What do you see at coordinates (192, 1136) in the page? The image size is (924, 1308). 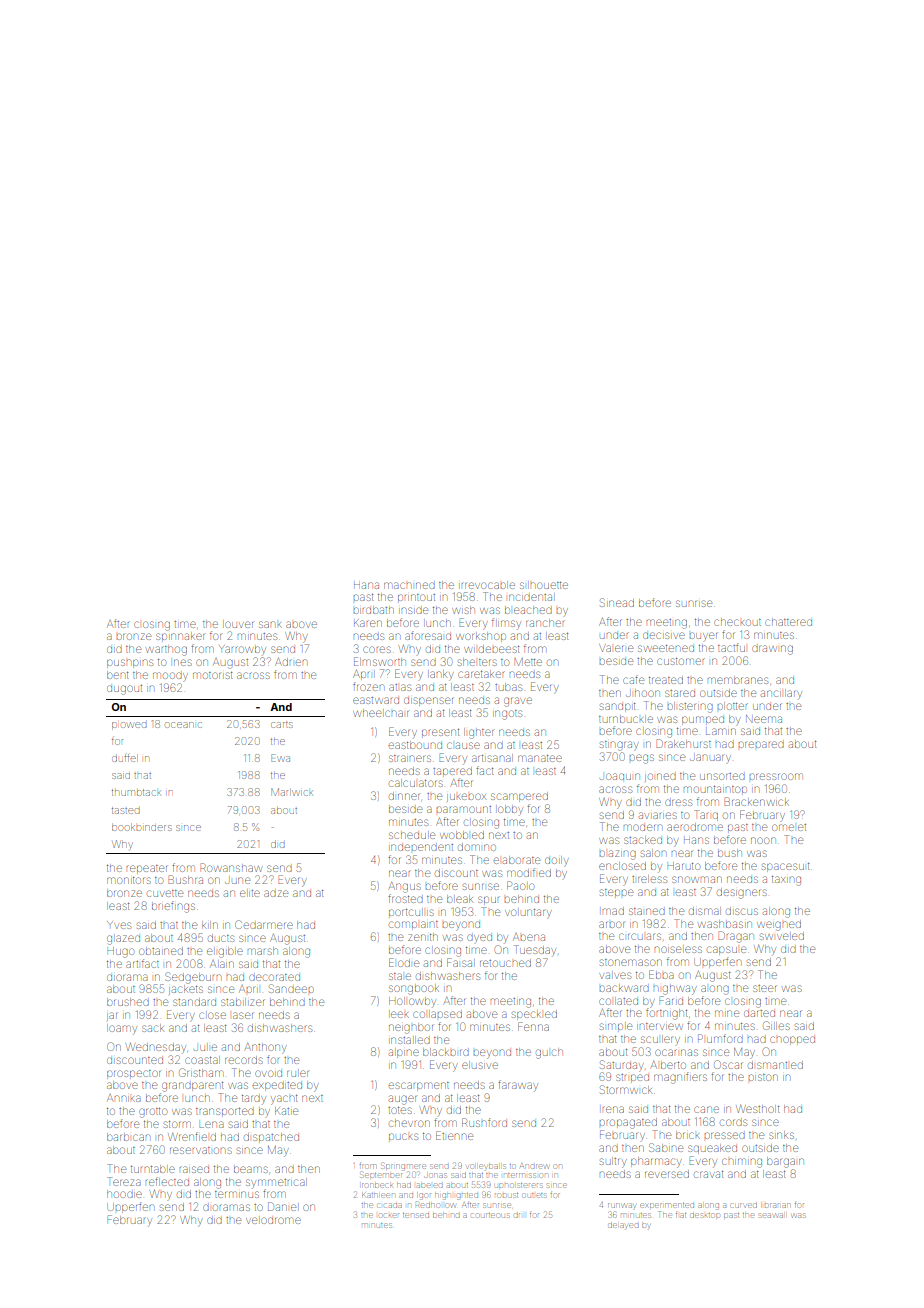 I see `Wrenfield` at bounding box center [192, 1136].
